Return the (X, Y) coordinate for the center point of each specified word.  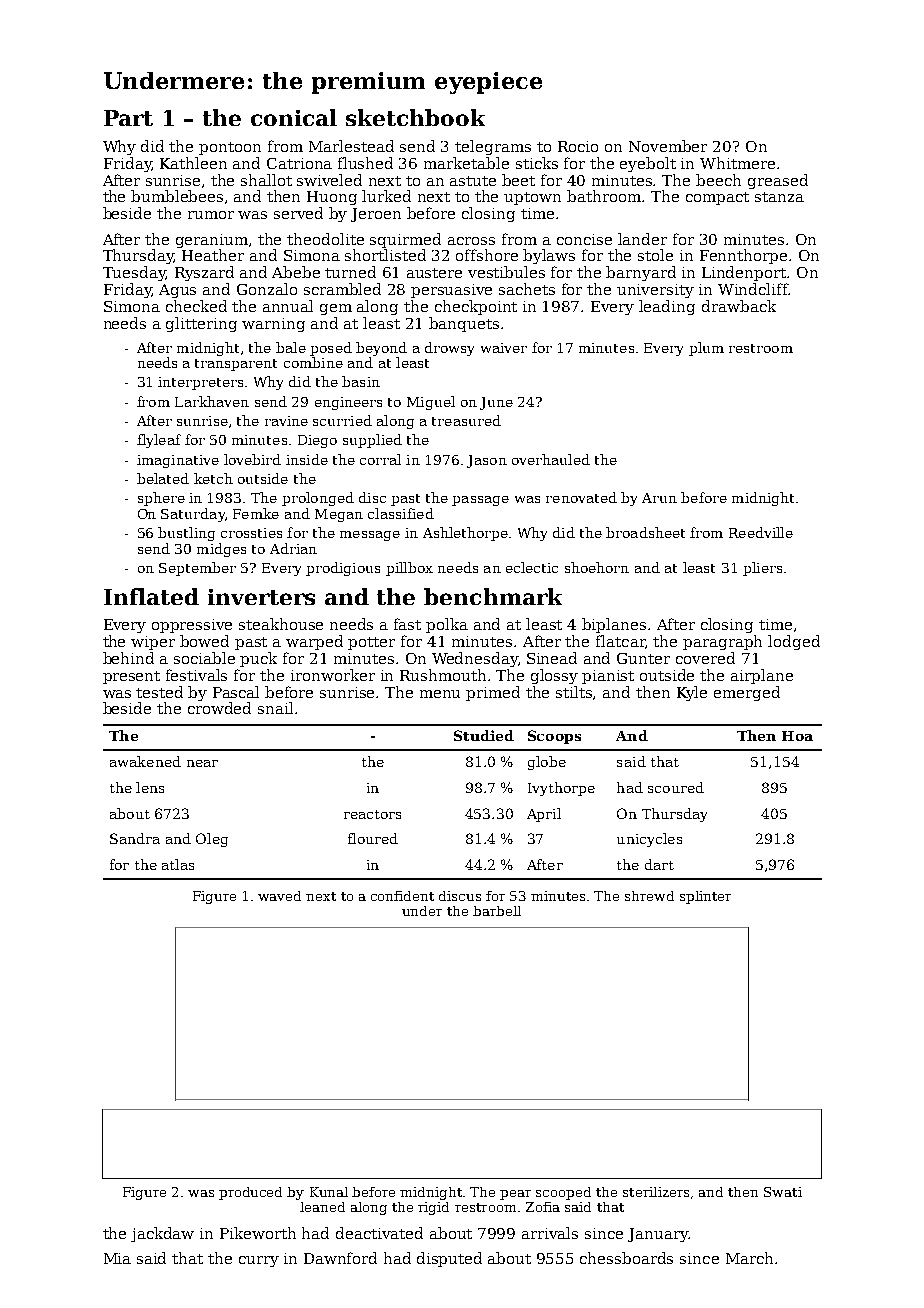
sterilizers (656, 1192)
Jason (487, 461)
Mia (117, 1258)
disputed (449, 1259)
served (298, 213)
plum (706, 349)
